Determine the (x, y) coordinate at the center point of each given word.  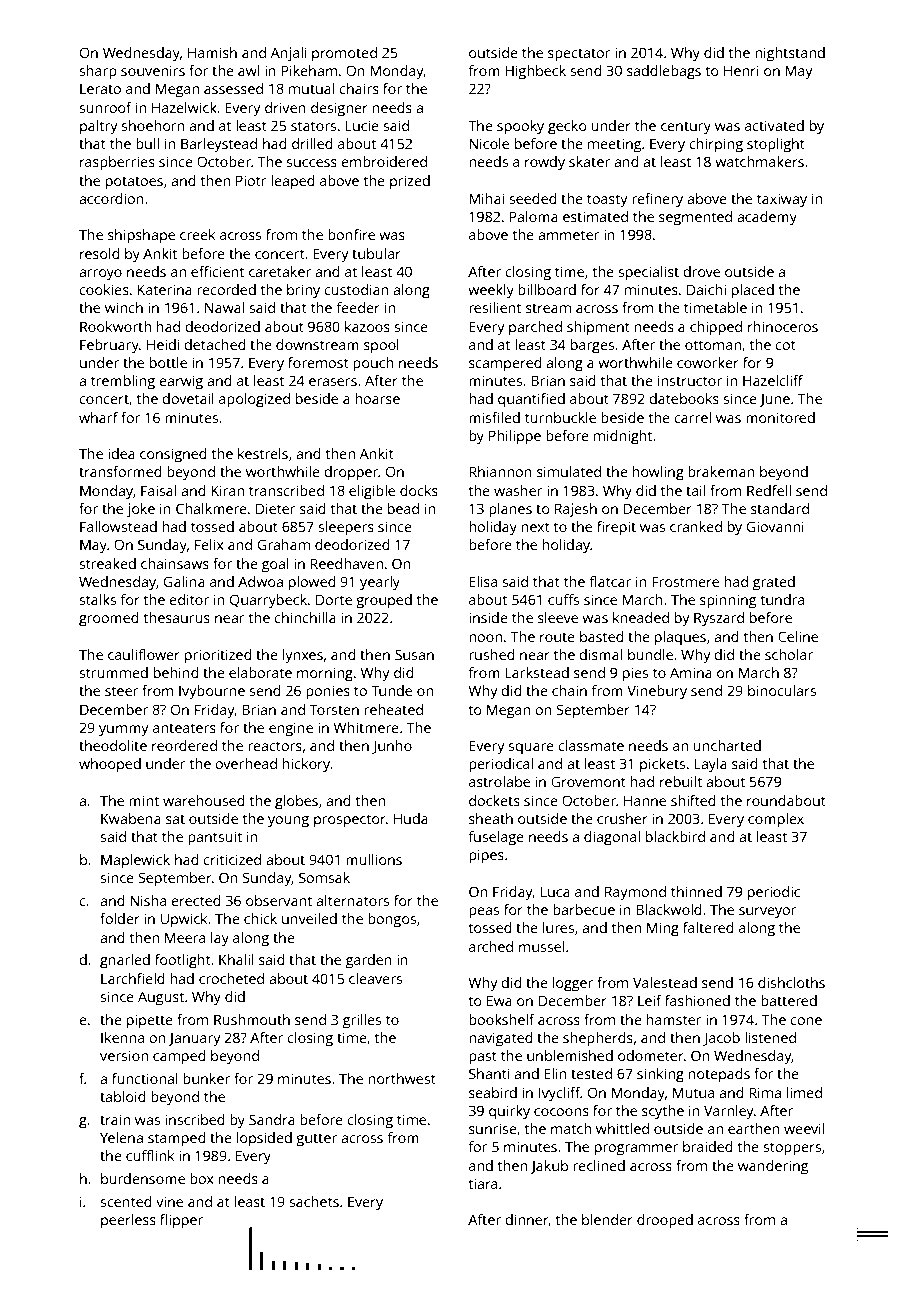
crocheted (231, 978)
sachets (314, 1201)
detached (215, 344)
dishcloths (791, 982)
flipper (181, 1221)
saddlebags (664, 72)
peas (484, 913)
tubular (376, 253)
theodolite (113, 745)
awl (249, 70)
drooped (665, 1221)
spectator (579, 55)
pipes (486, 856)
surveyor (767, 913)
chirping (716, 145)
